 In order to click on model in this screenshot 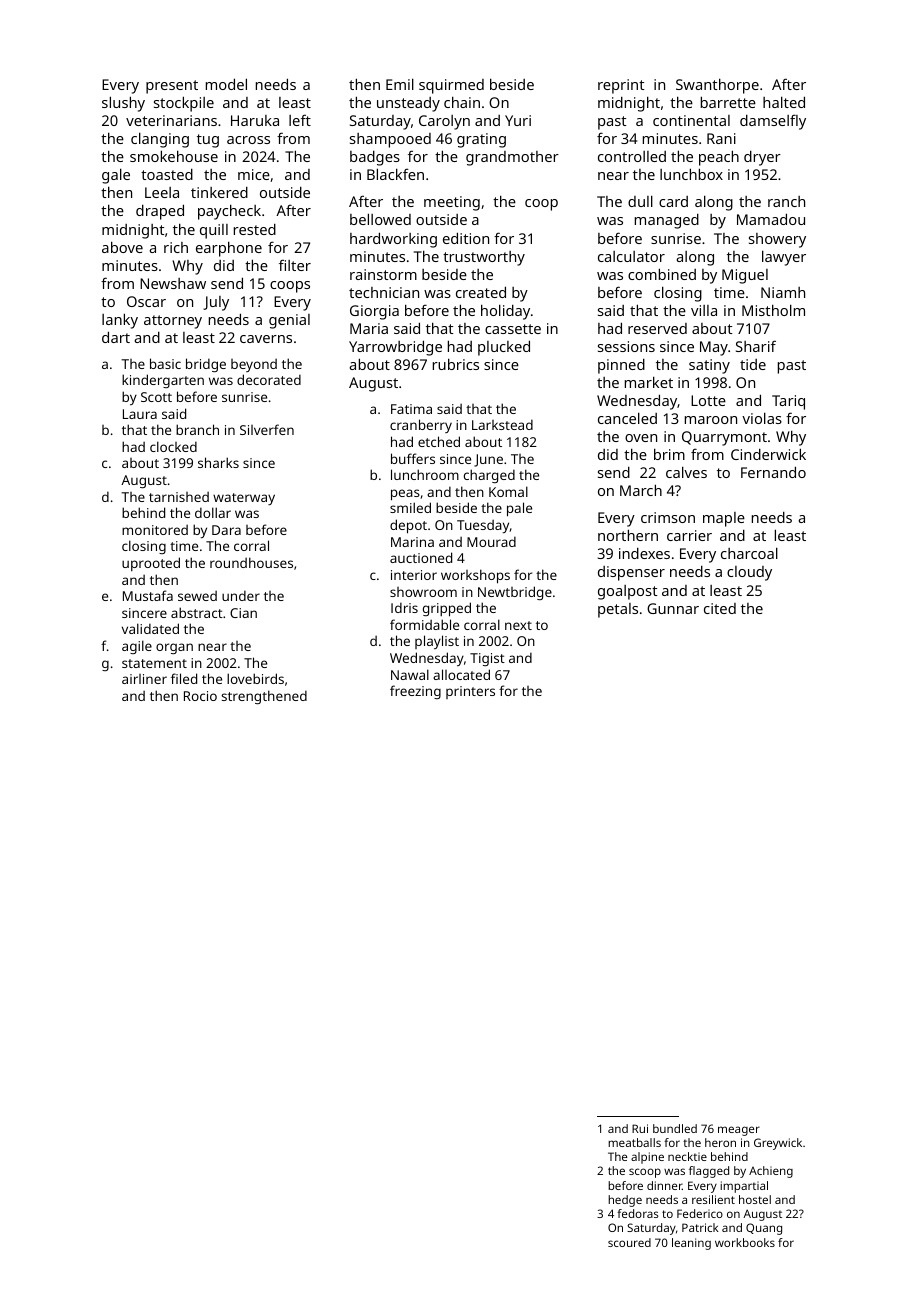, I will do `click(226, 84)`.
